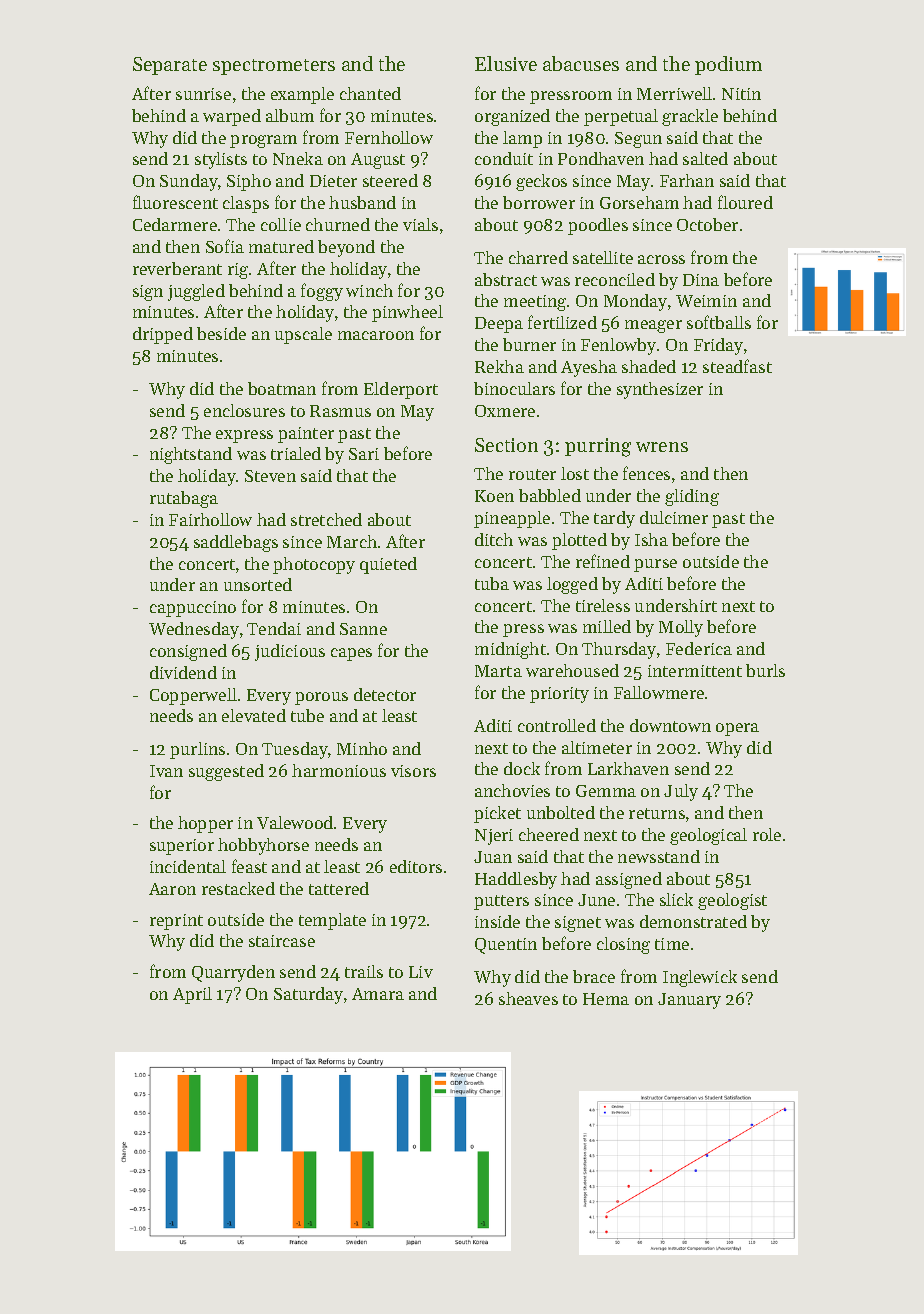 The image size is (924, 1314). I want to click on abacuses, so click(581, 63).
